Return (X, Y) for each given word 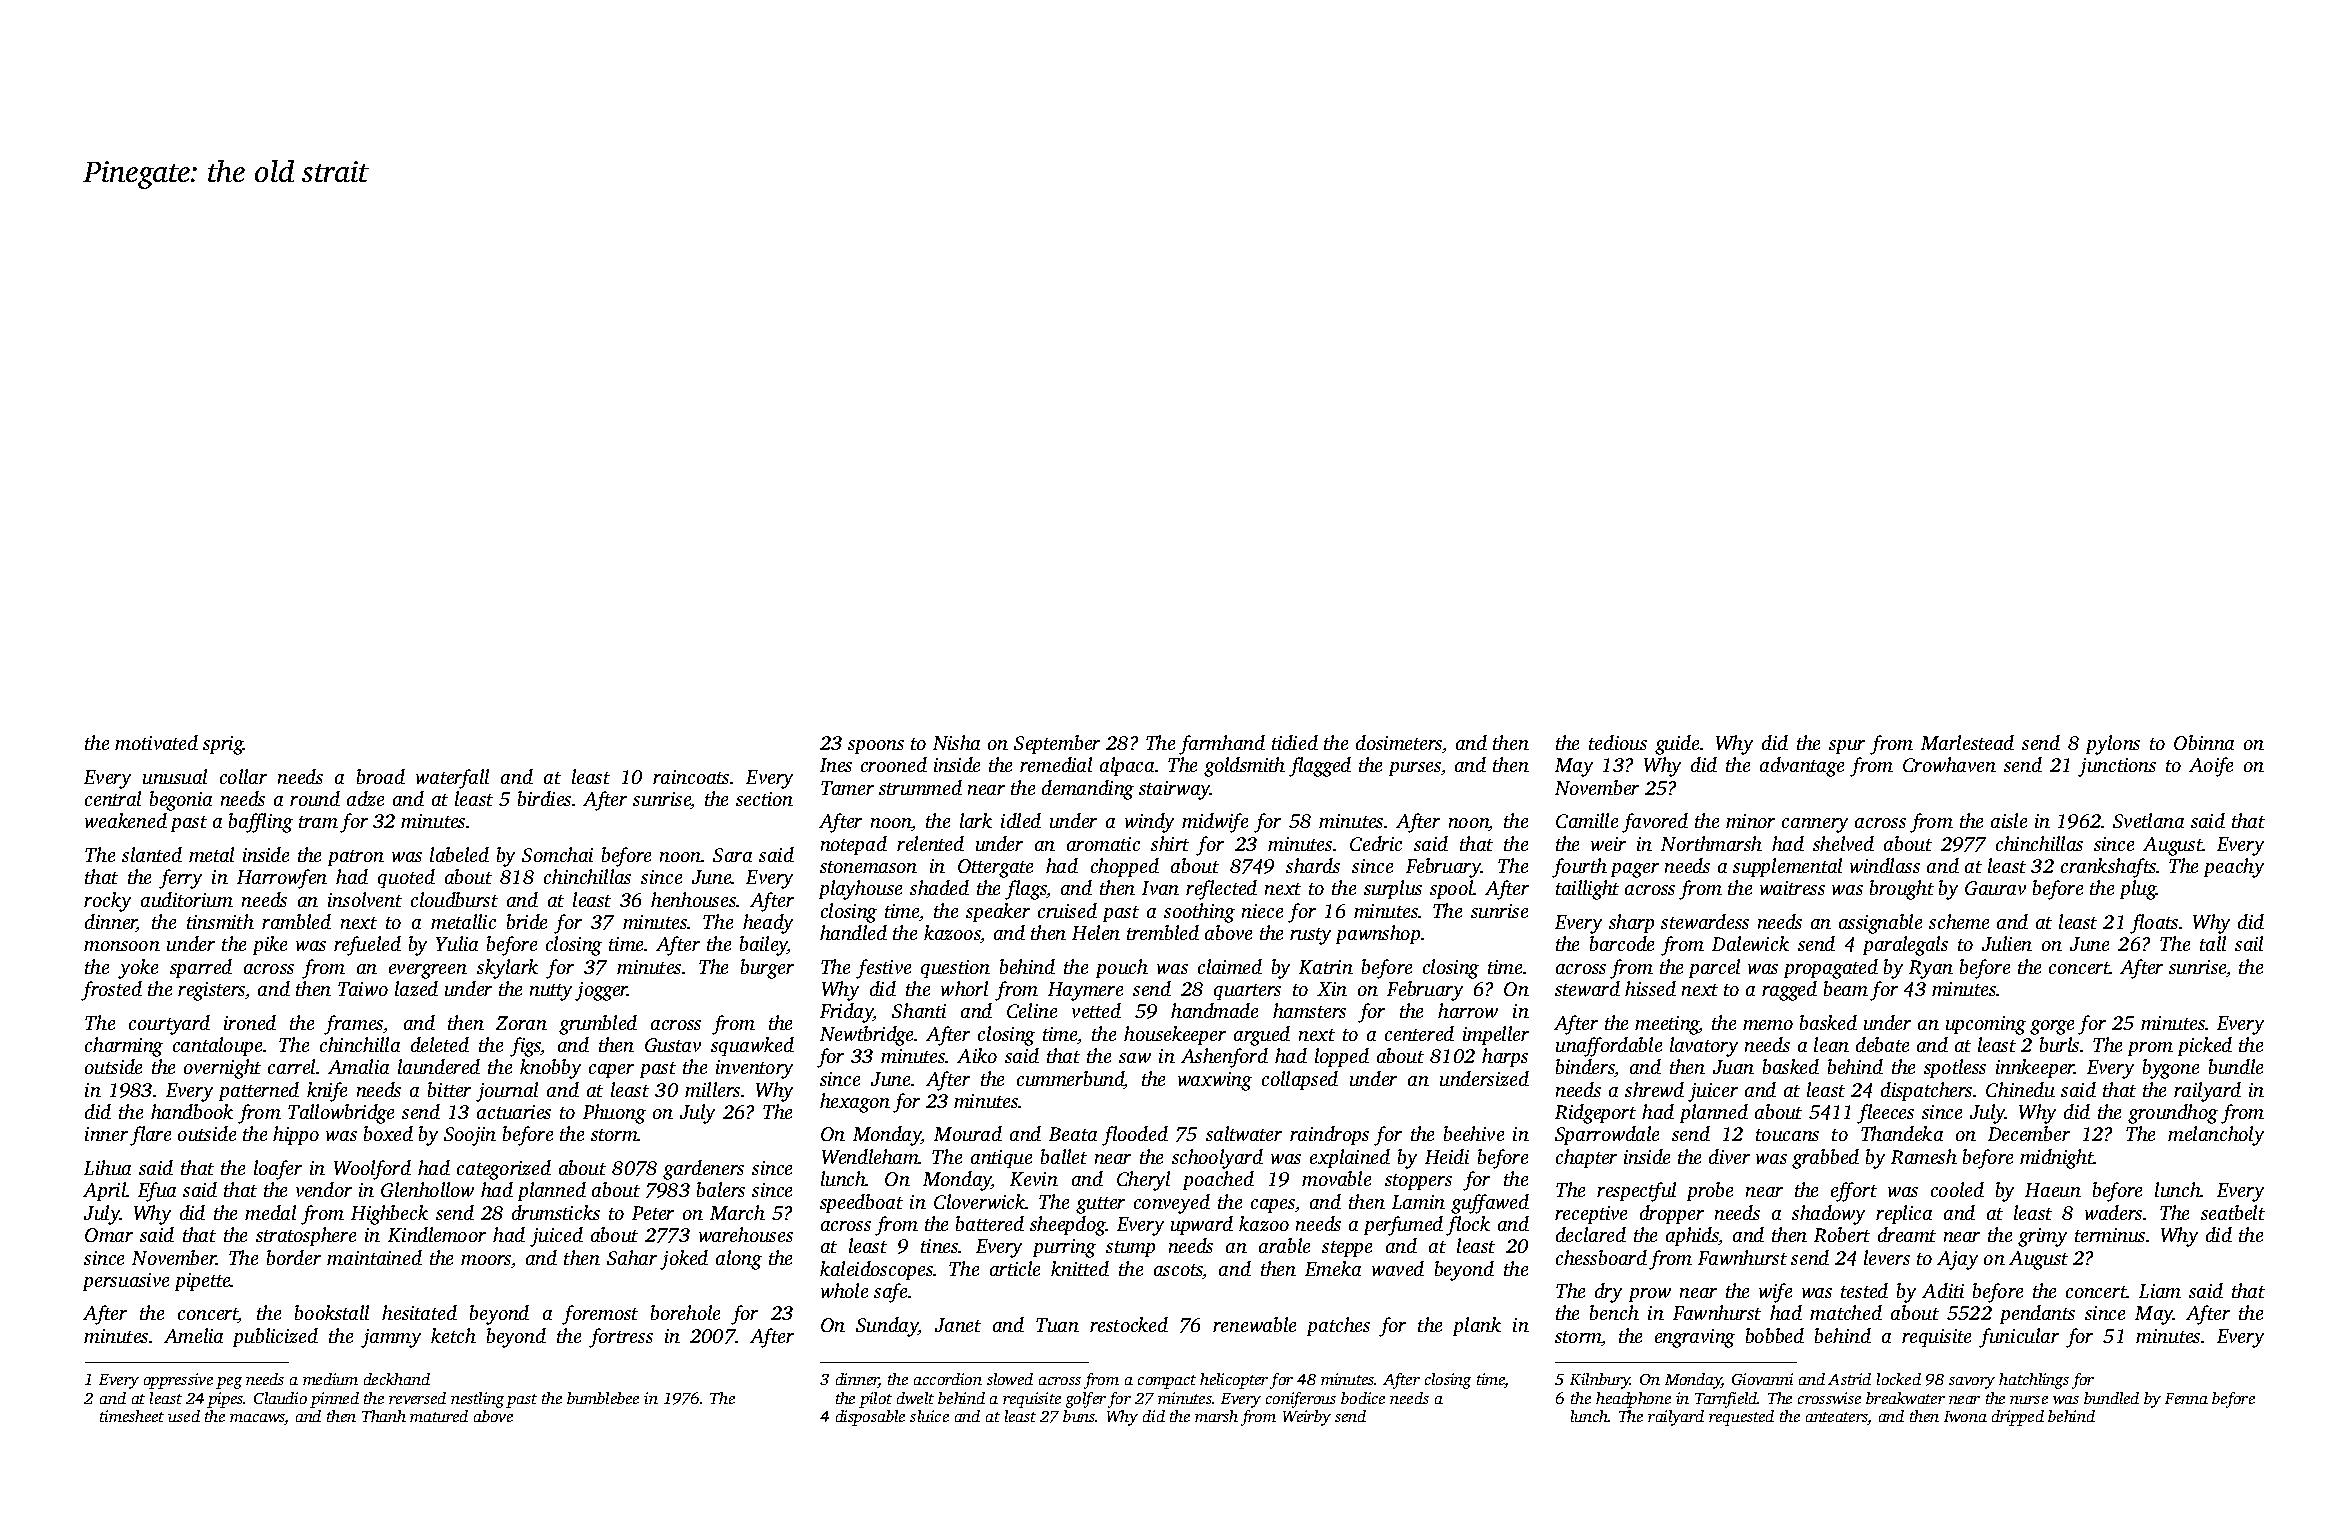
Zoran (521, 1023)
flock (1468, 1226)
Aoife (2211, 767)
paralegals (1905, 946)
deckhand (397, 1379)
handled (853, 932)
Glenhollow (427, 1189)
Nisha (956, 742)
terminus (2110, 1235)
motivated (156, 742)
